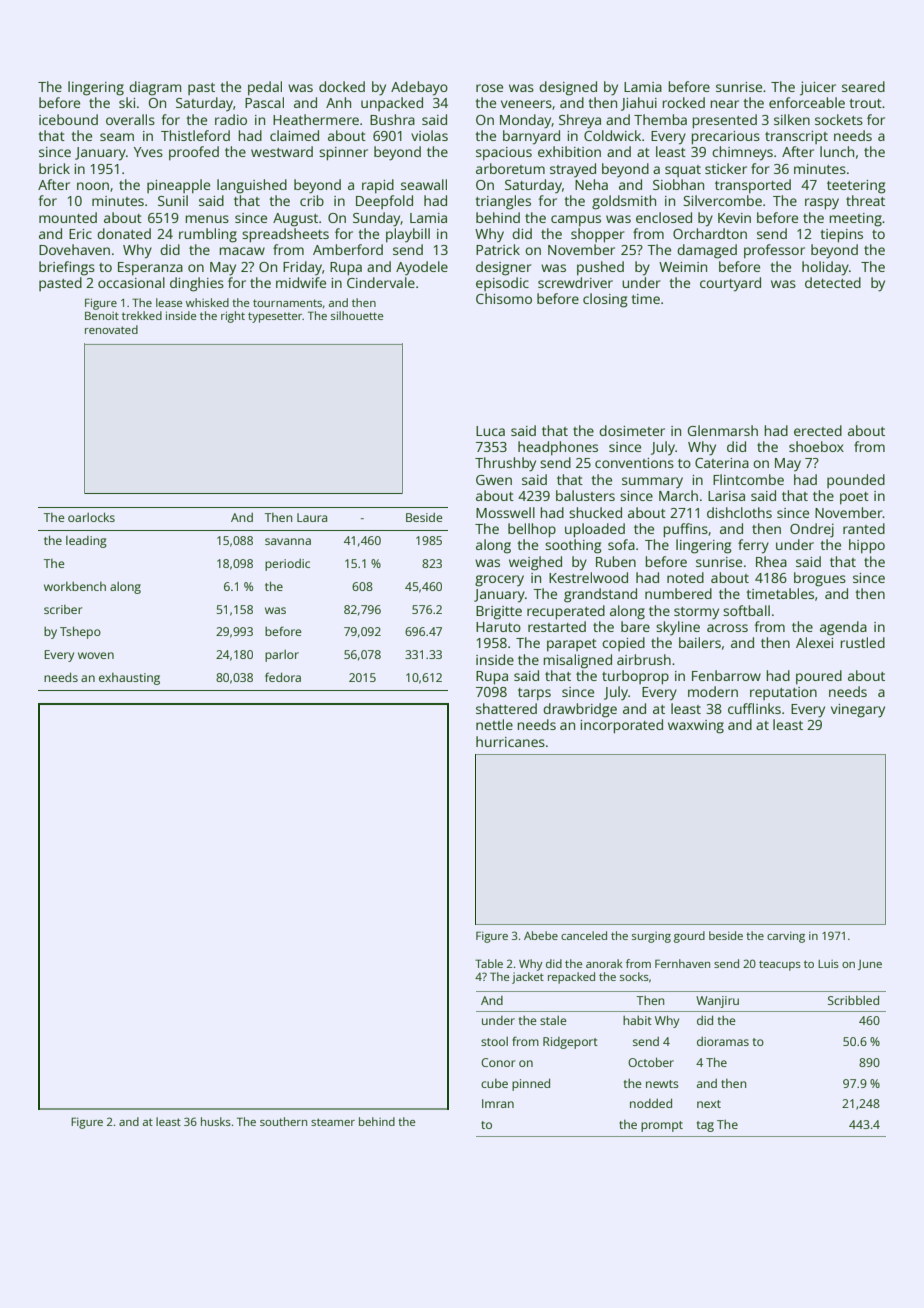 The image size is (924, 1308). I want to click on macaw, so click(242, 251).
